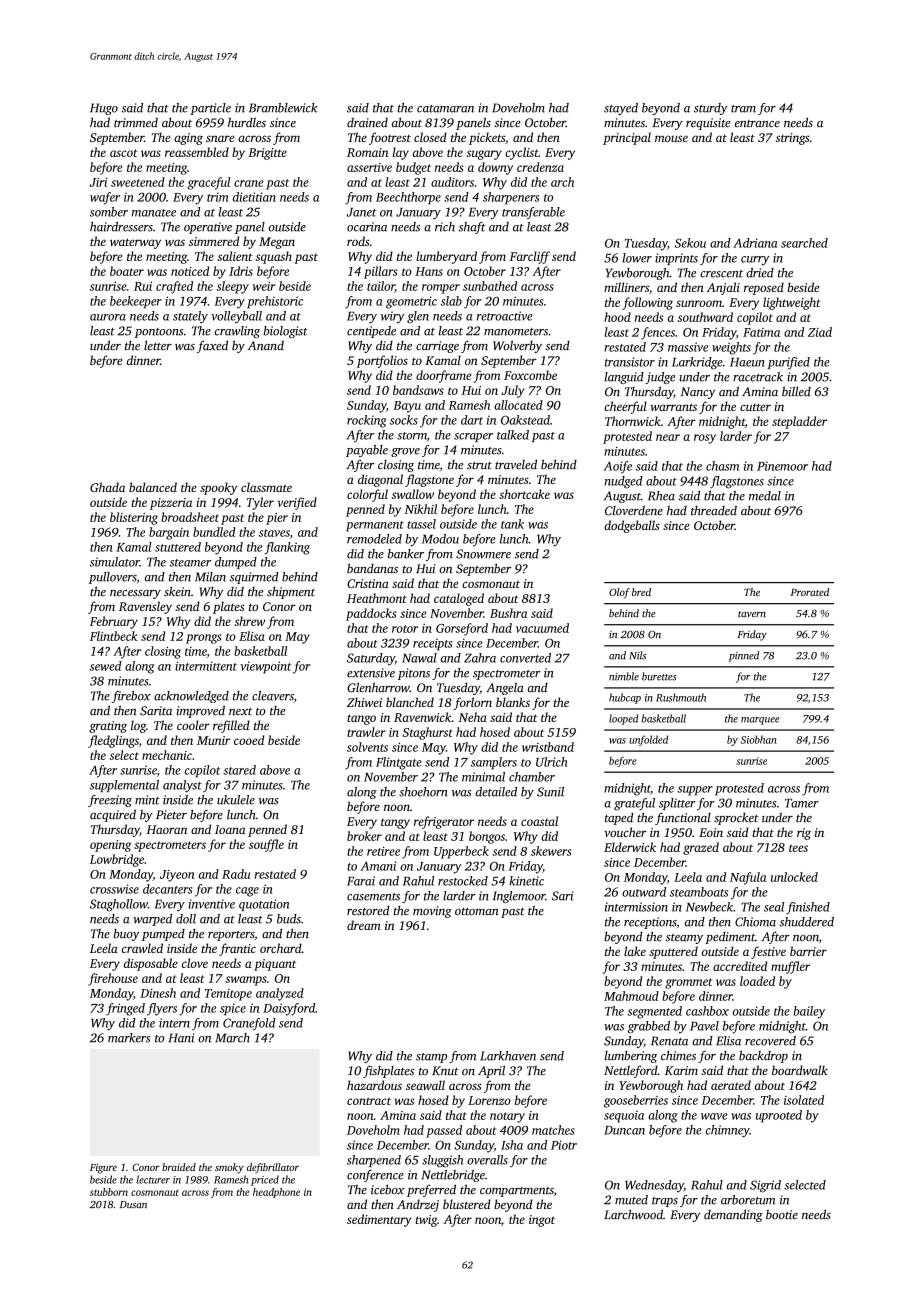  I want to click on tram, so click(743, 109).
